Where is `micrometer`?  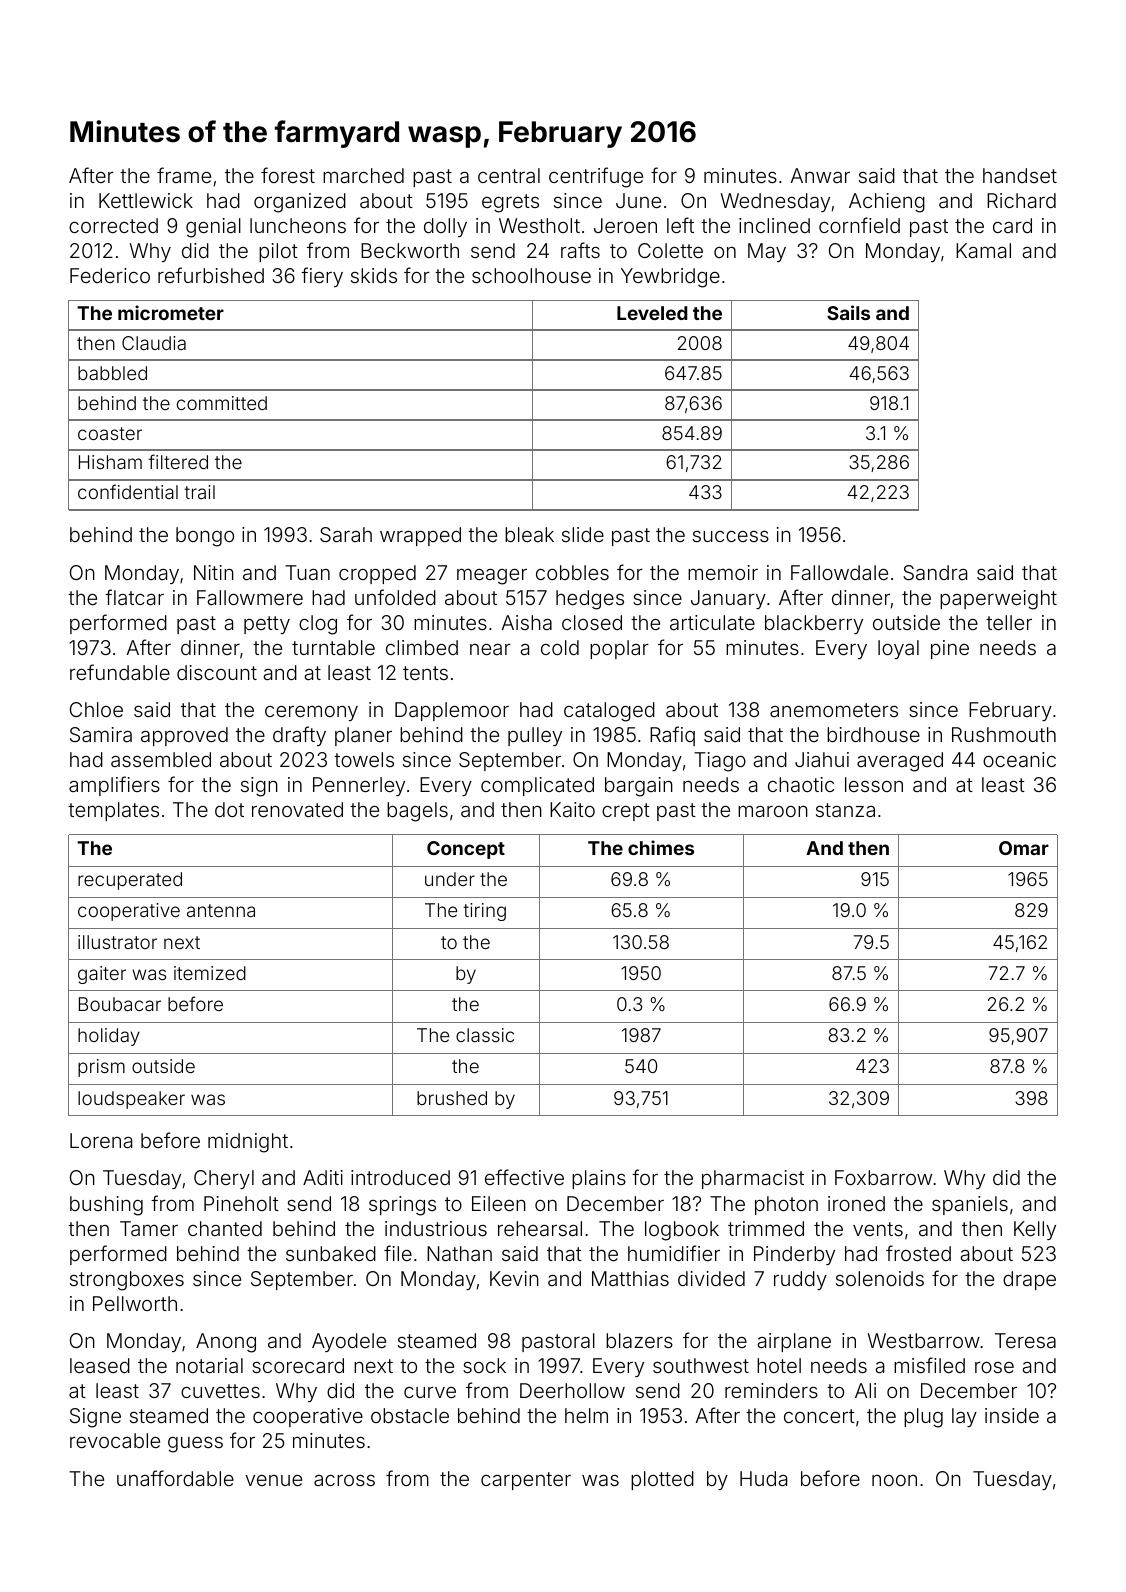 micrometer is located at coordinates (171, 312).
